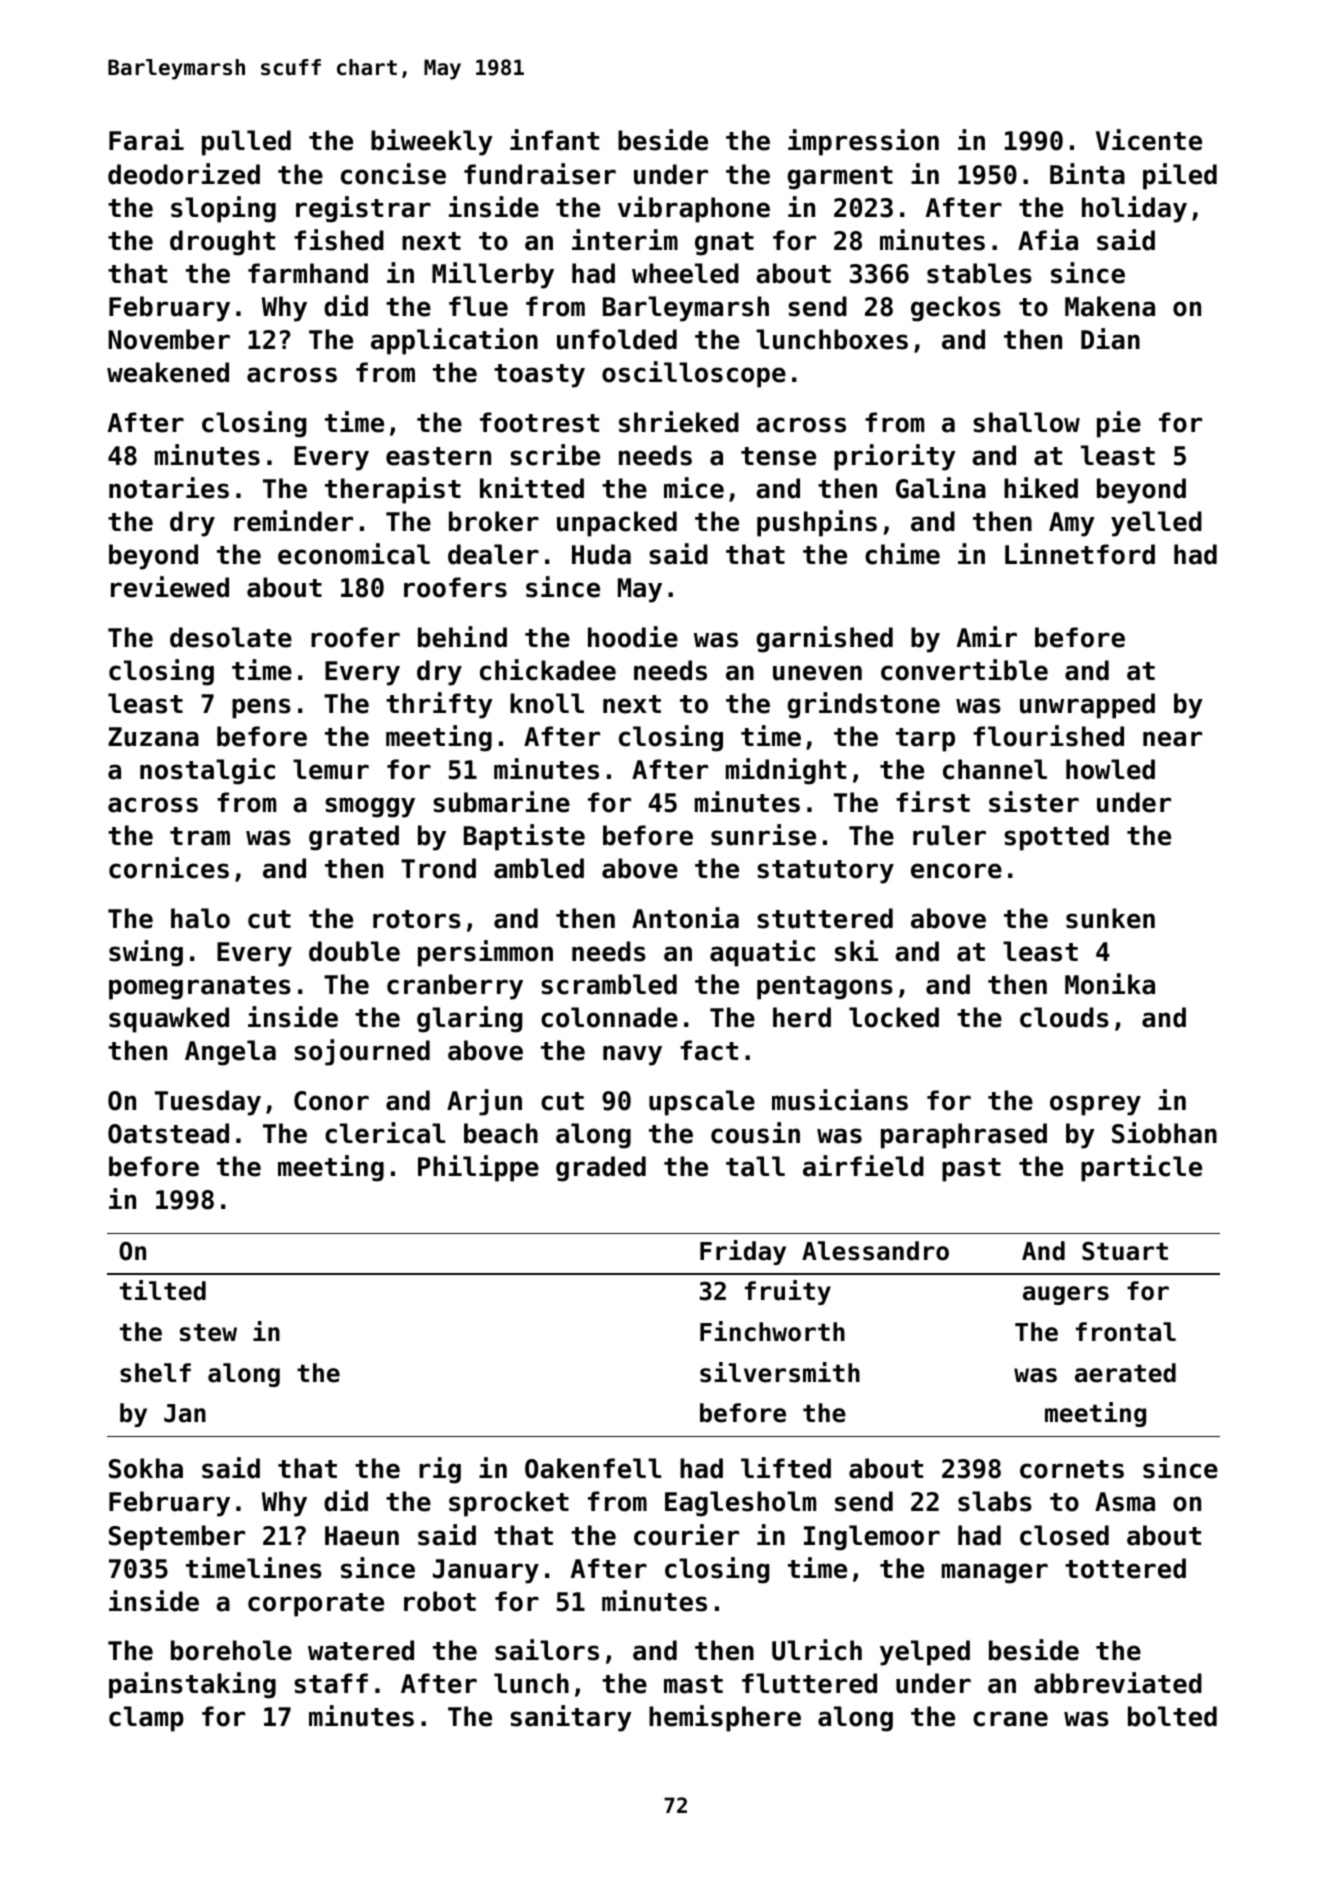  Describe the element at coordinates (331, 1683) in the page. I see `staff` at that location.
